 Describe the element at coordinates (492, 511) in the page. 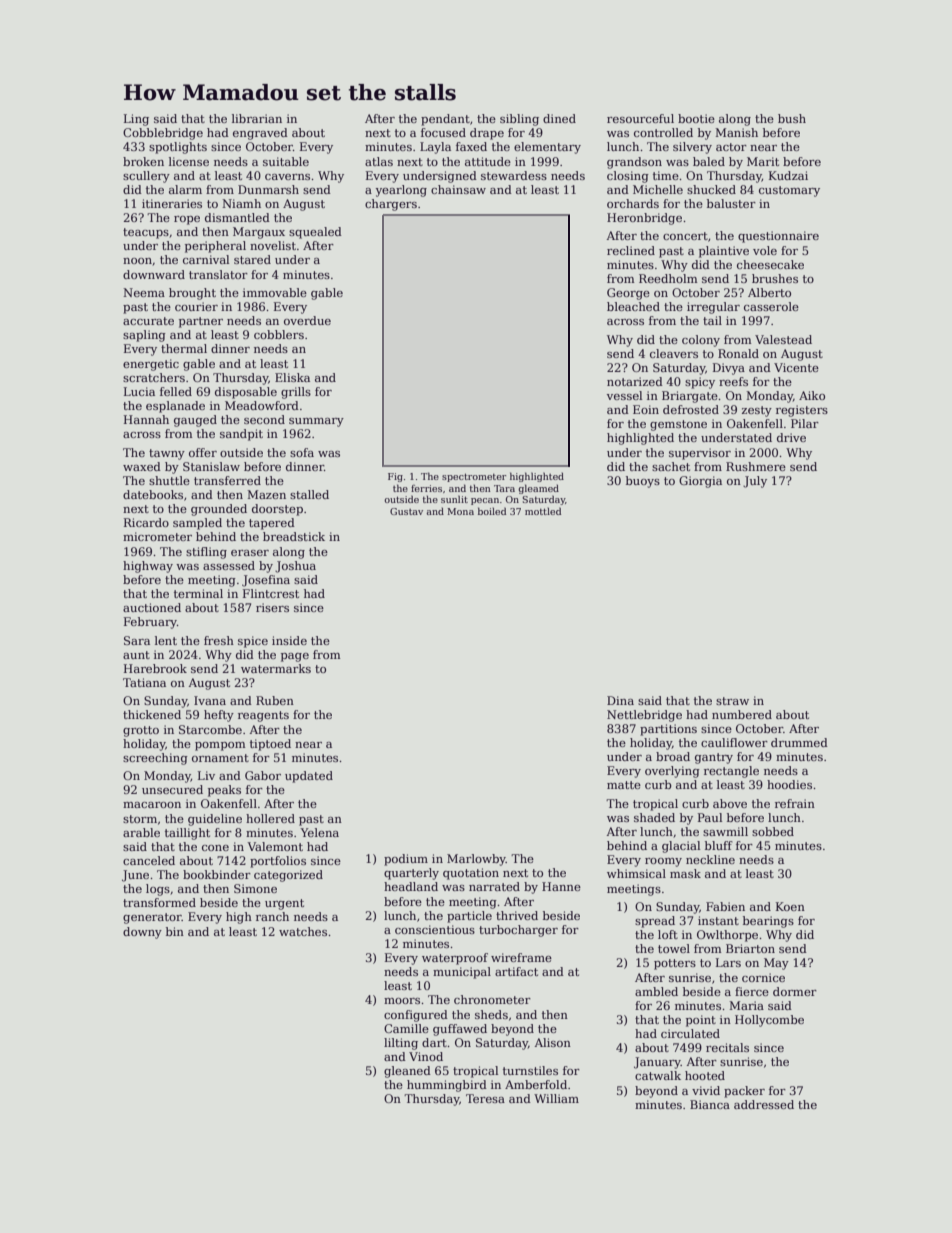

I see `boiled` at that location.
